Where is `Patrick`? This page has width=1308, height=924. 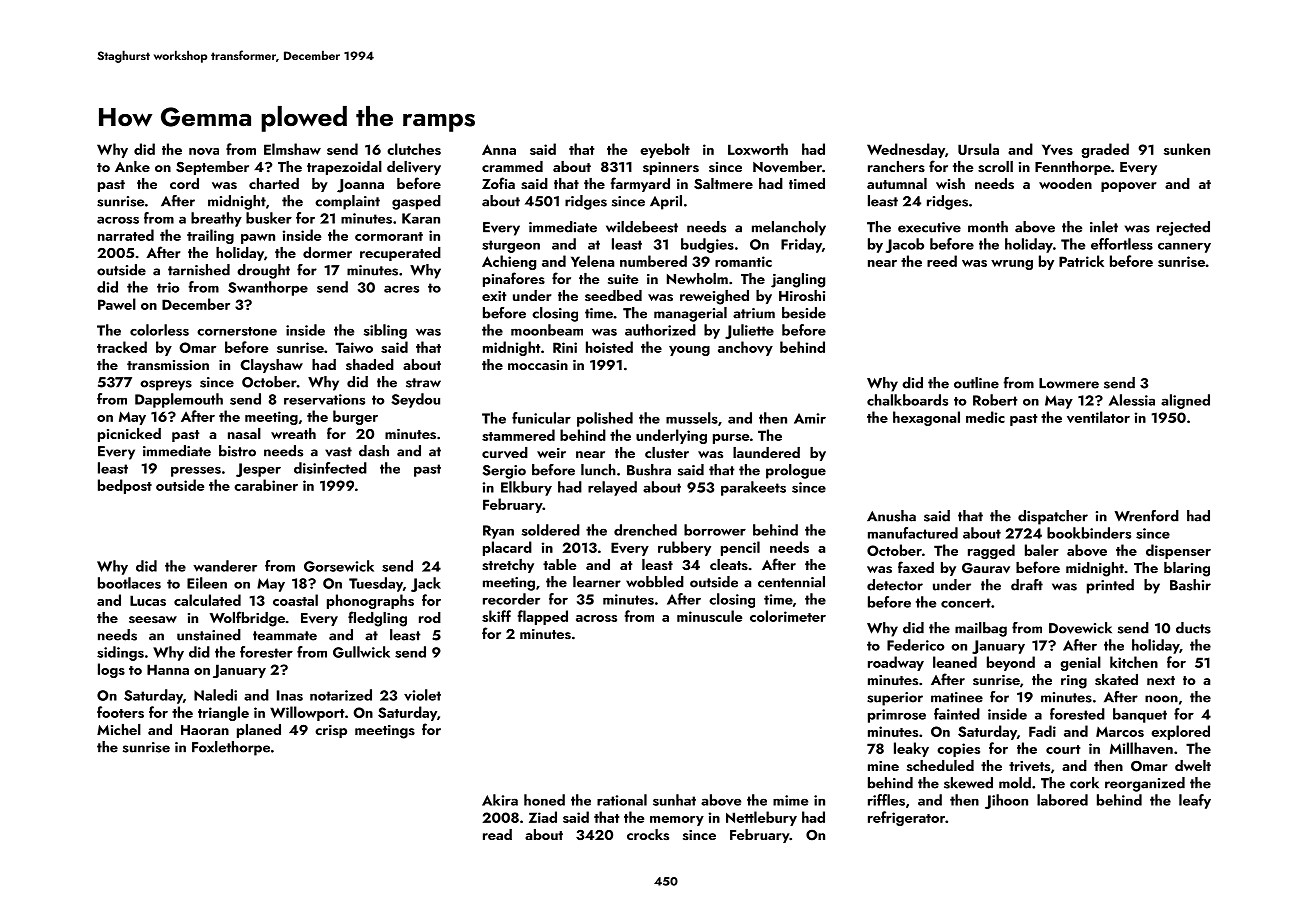
Patrick is located at coordinates (1081, 261).
